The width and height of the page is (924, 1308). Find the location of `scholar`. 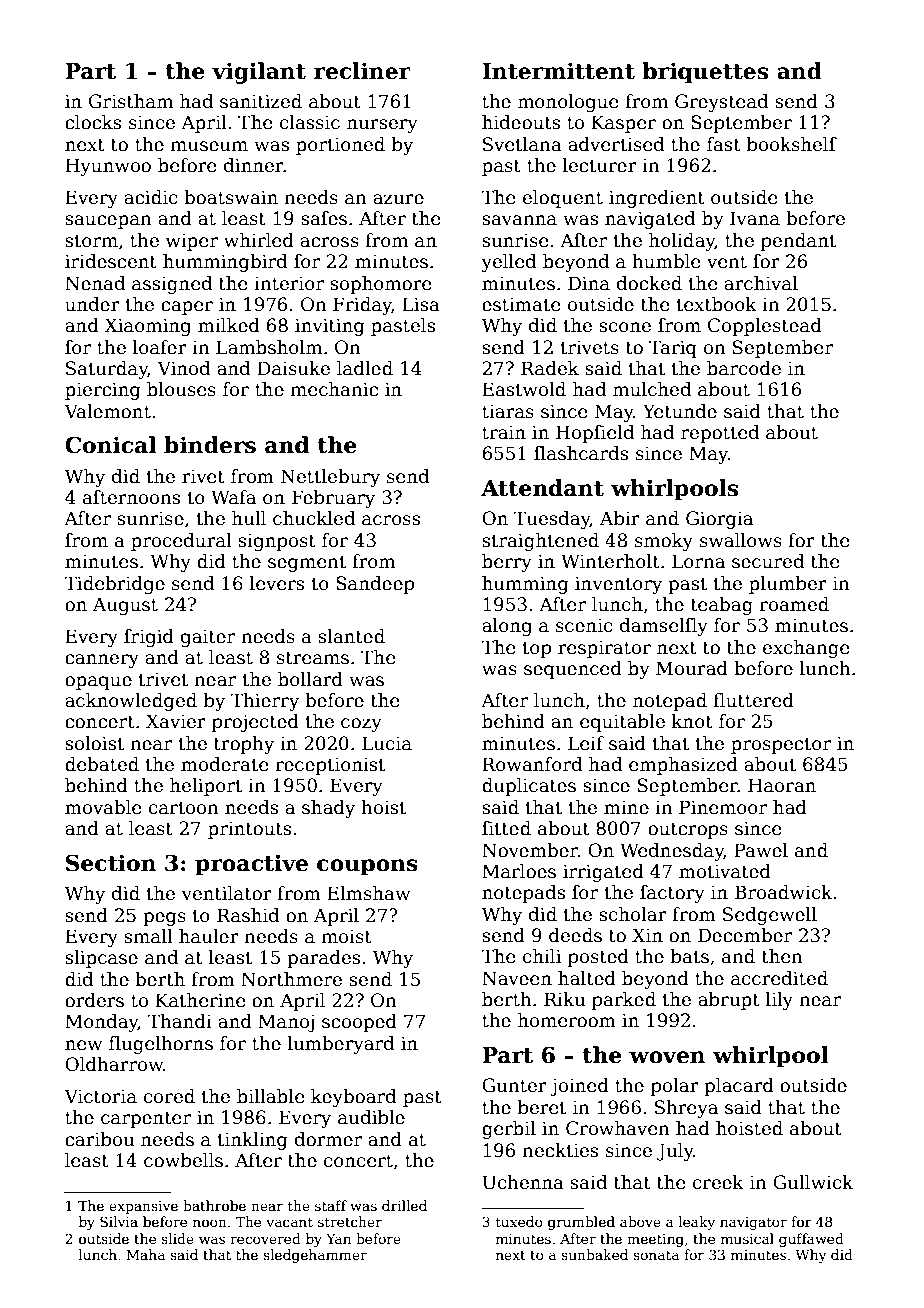

scholar is located at coordinates (633, 914).
